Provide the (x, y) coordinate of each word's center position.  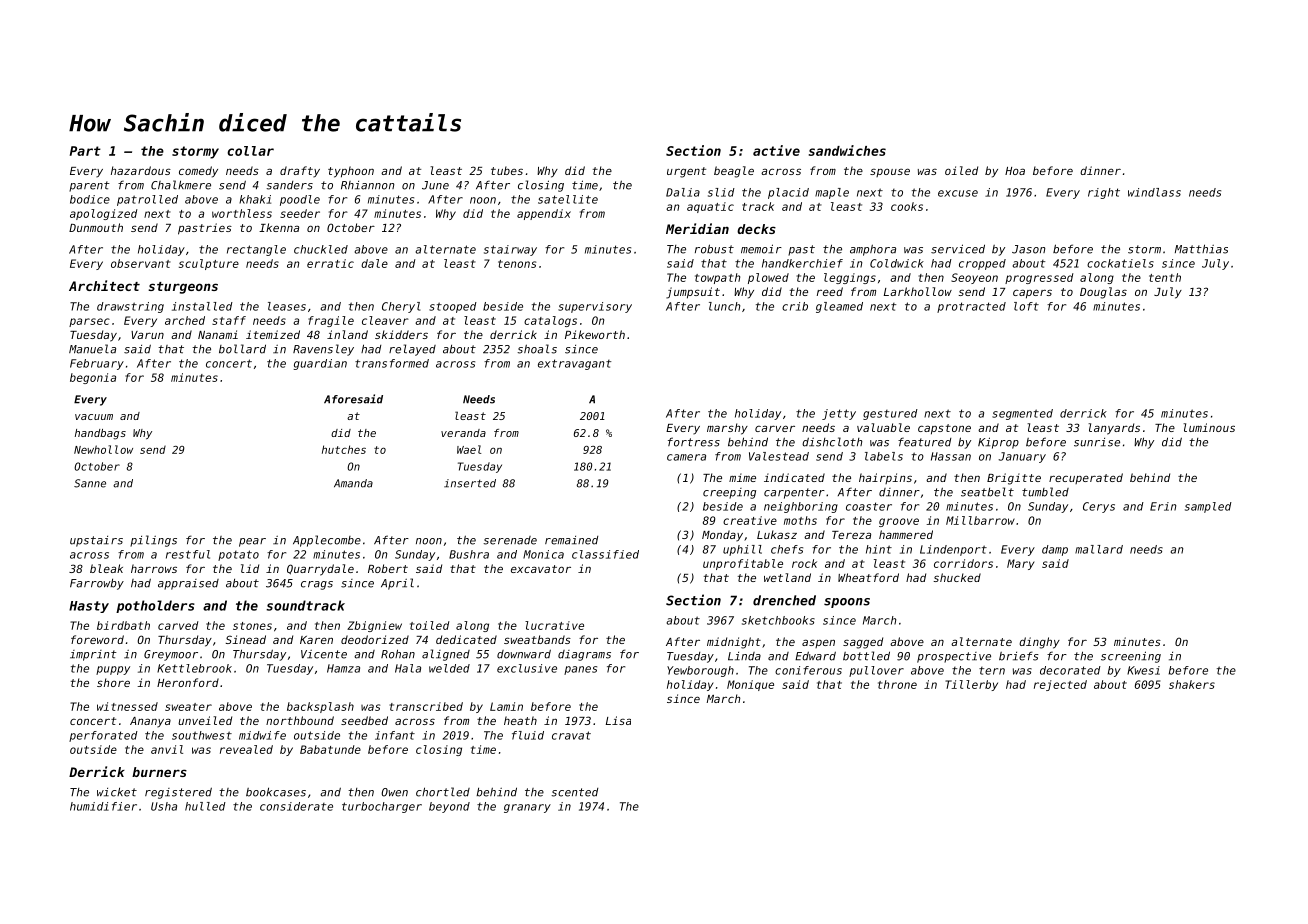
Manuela (92, 349)
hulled (205, 806)
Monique (750, 685)
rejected (1060, 685)
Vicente (324, 654)
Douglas (1103, 293)
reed (830, 291)
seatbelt (987, 492)
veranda (463, 433)
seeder (300, 213)
